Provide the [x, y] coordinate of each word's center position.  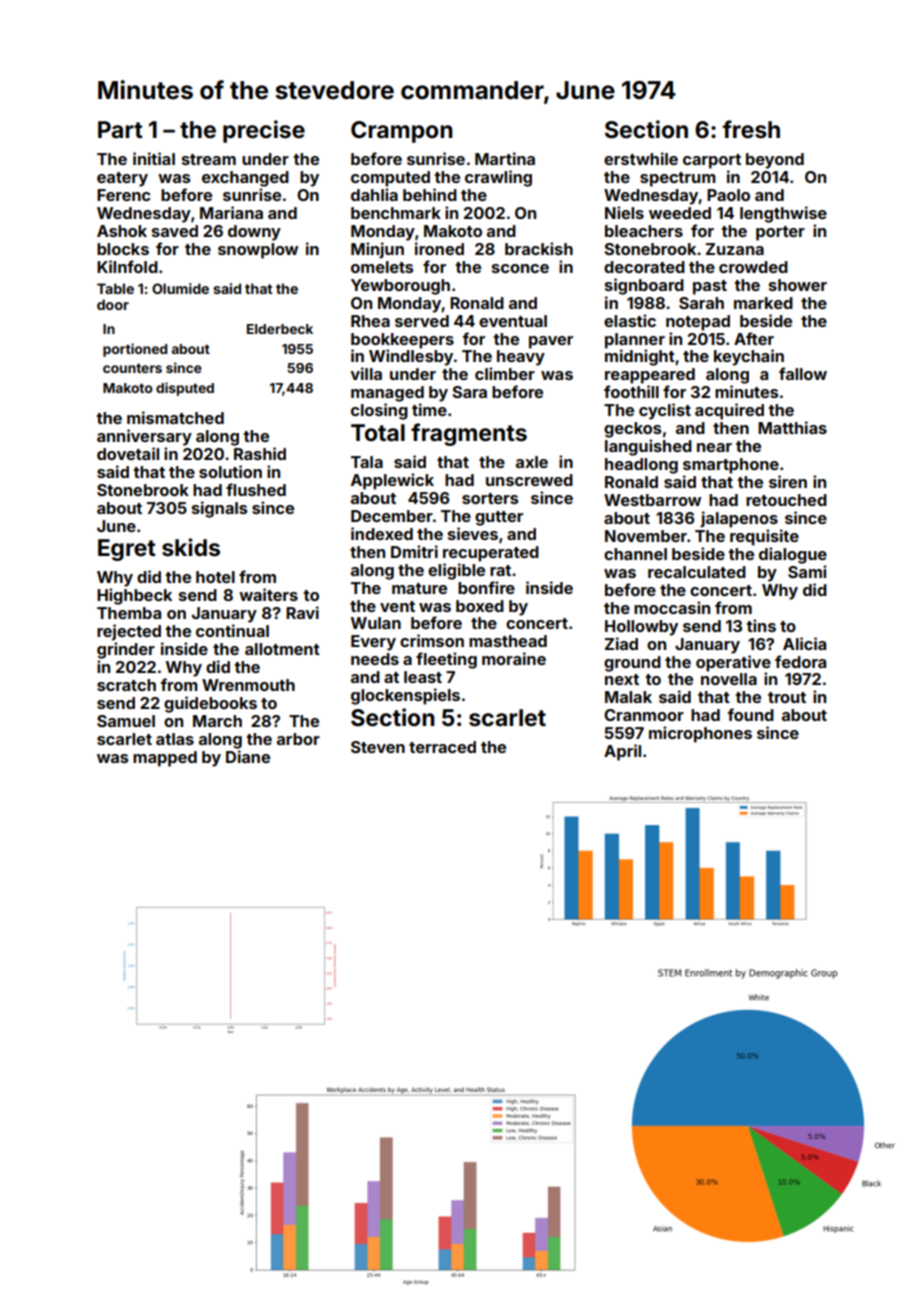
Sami [807, 571]
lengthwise [783, 214]
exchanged [245, 179]
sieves [473, 533]
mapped [165, 759]
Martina [505, 158]
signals [220, 509]
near [714, 447]
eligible [456, 571]
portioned [135, 350]
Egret [127, 550]
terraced [442, 747]
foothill [631, 391]
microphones [700, 734]
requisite [764, 537]
